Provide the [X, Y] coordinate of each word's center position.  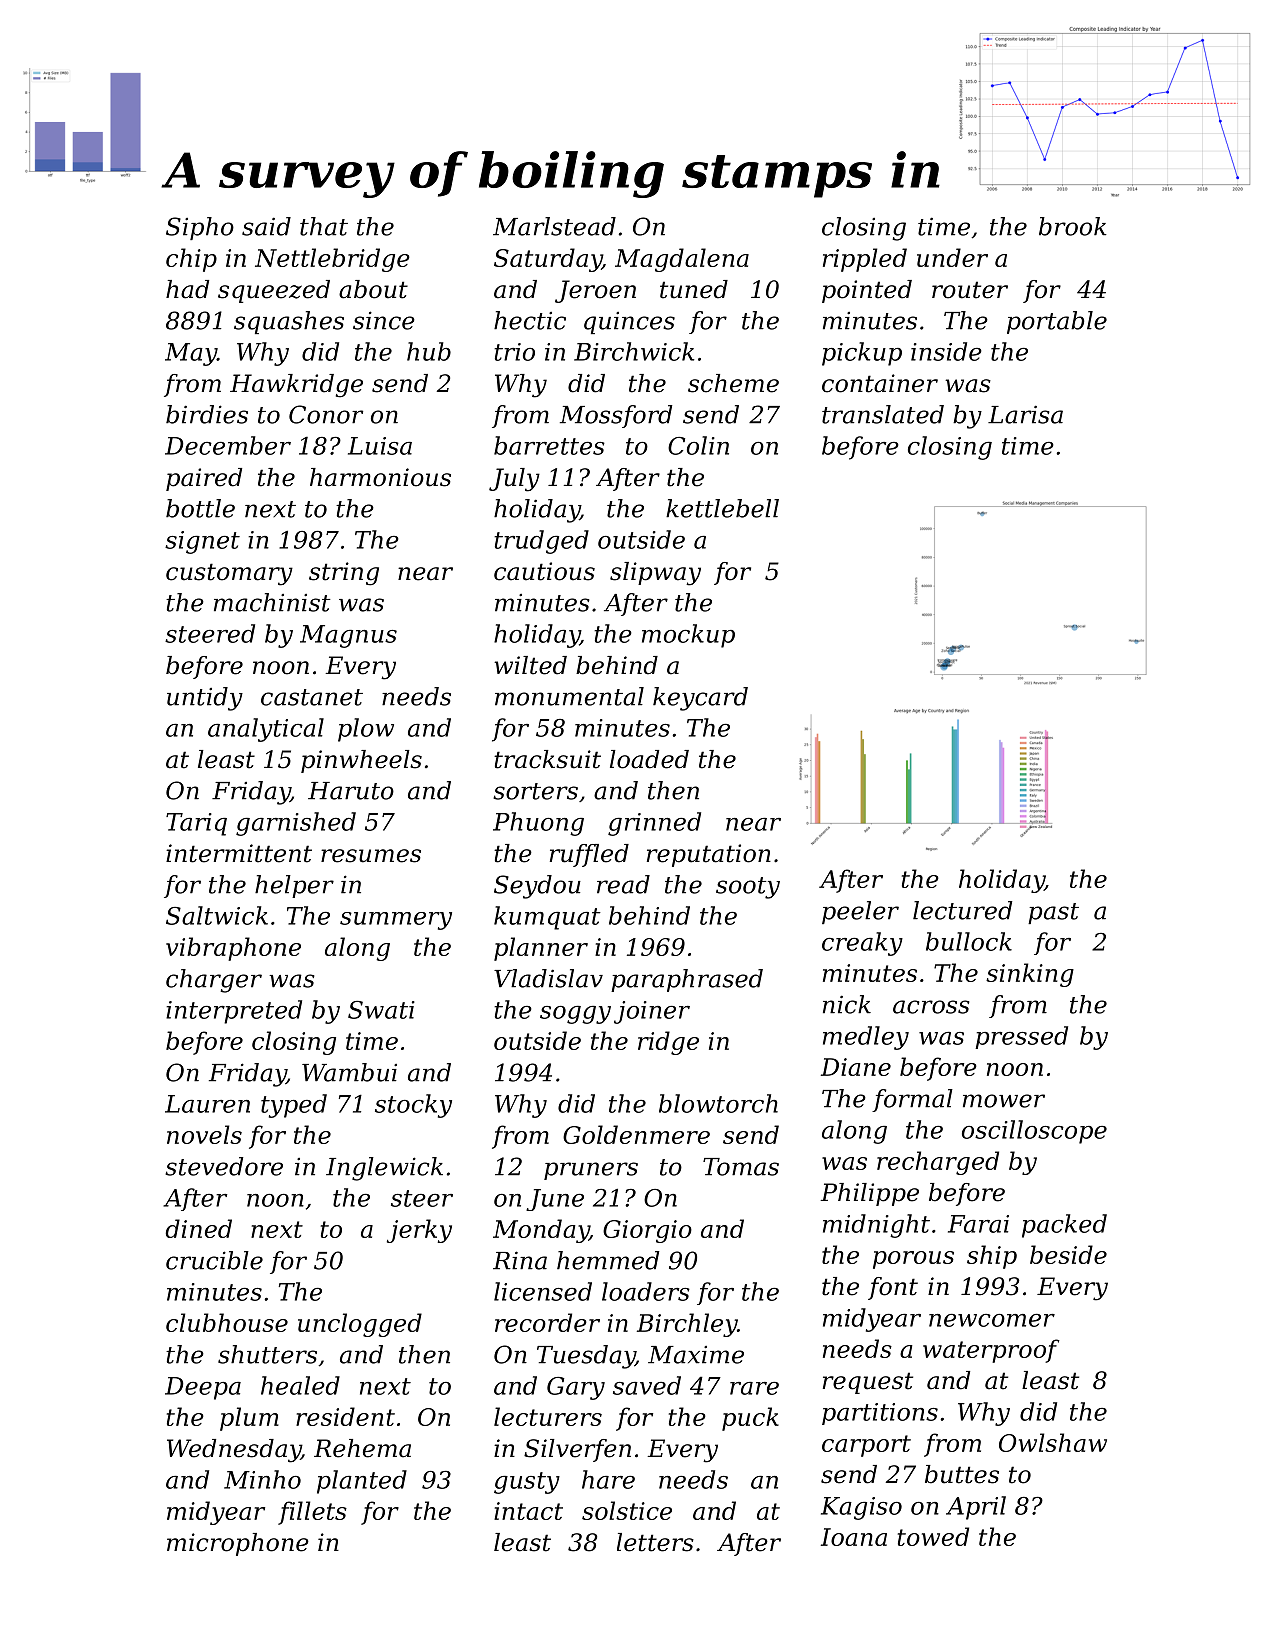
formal [912, 1100]
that [324, 226]
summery [396, 921]
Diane [856, 1067]
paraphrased [687, 980]
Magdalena [682, 260]
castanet [312, 697]
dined [198, 1228]
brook [1073, 226]
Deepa [203, 1388]
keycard [700, 699]
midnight [876, 1226]
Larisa [1025, 414]
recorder [547, 1322]
